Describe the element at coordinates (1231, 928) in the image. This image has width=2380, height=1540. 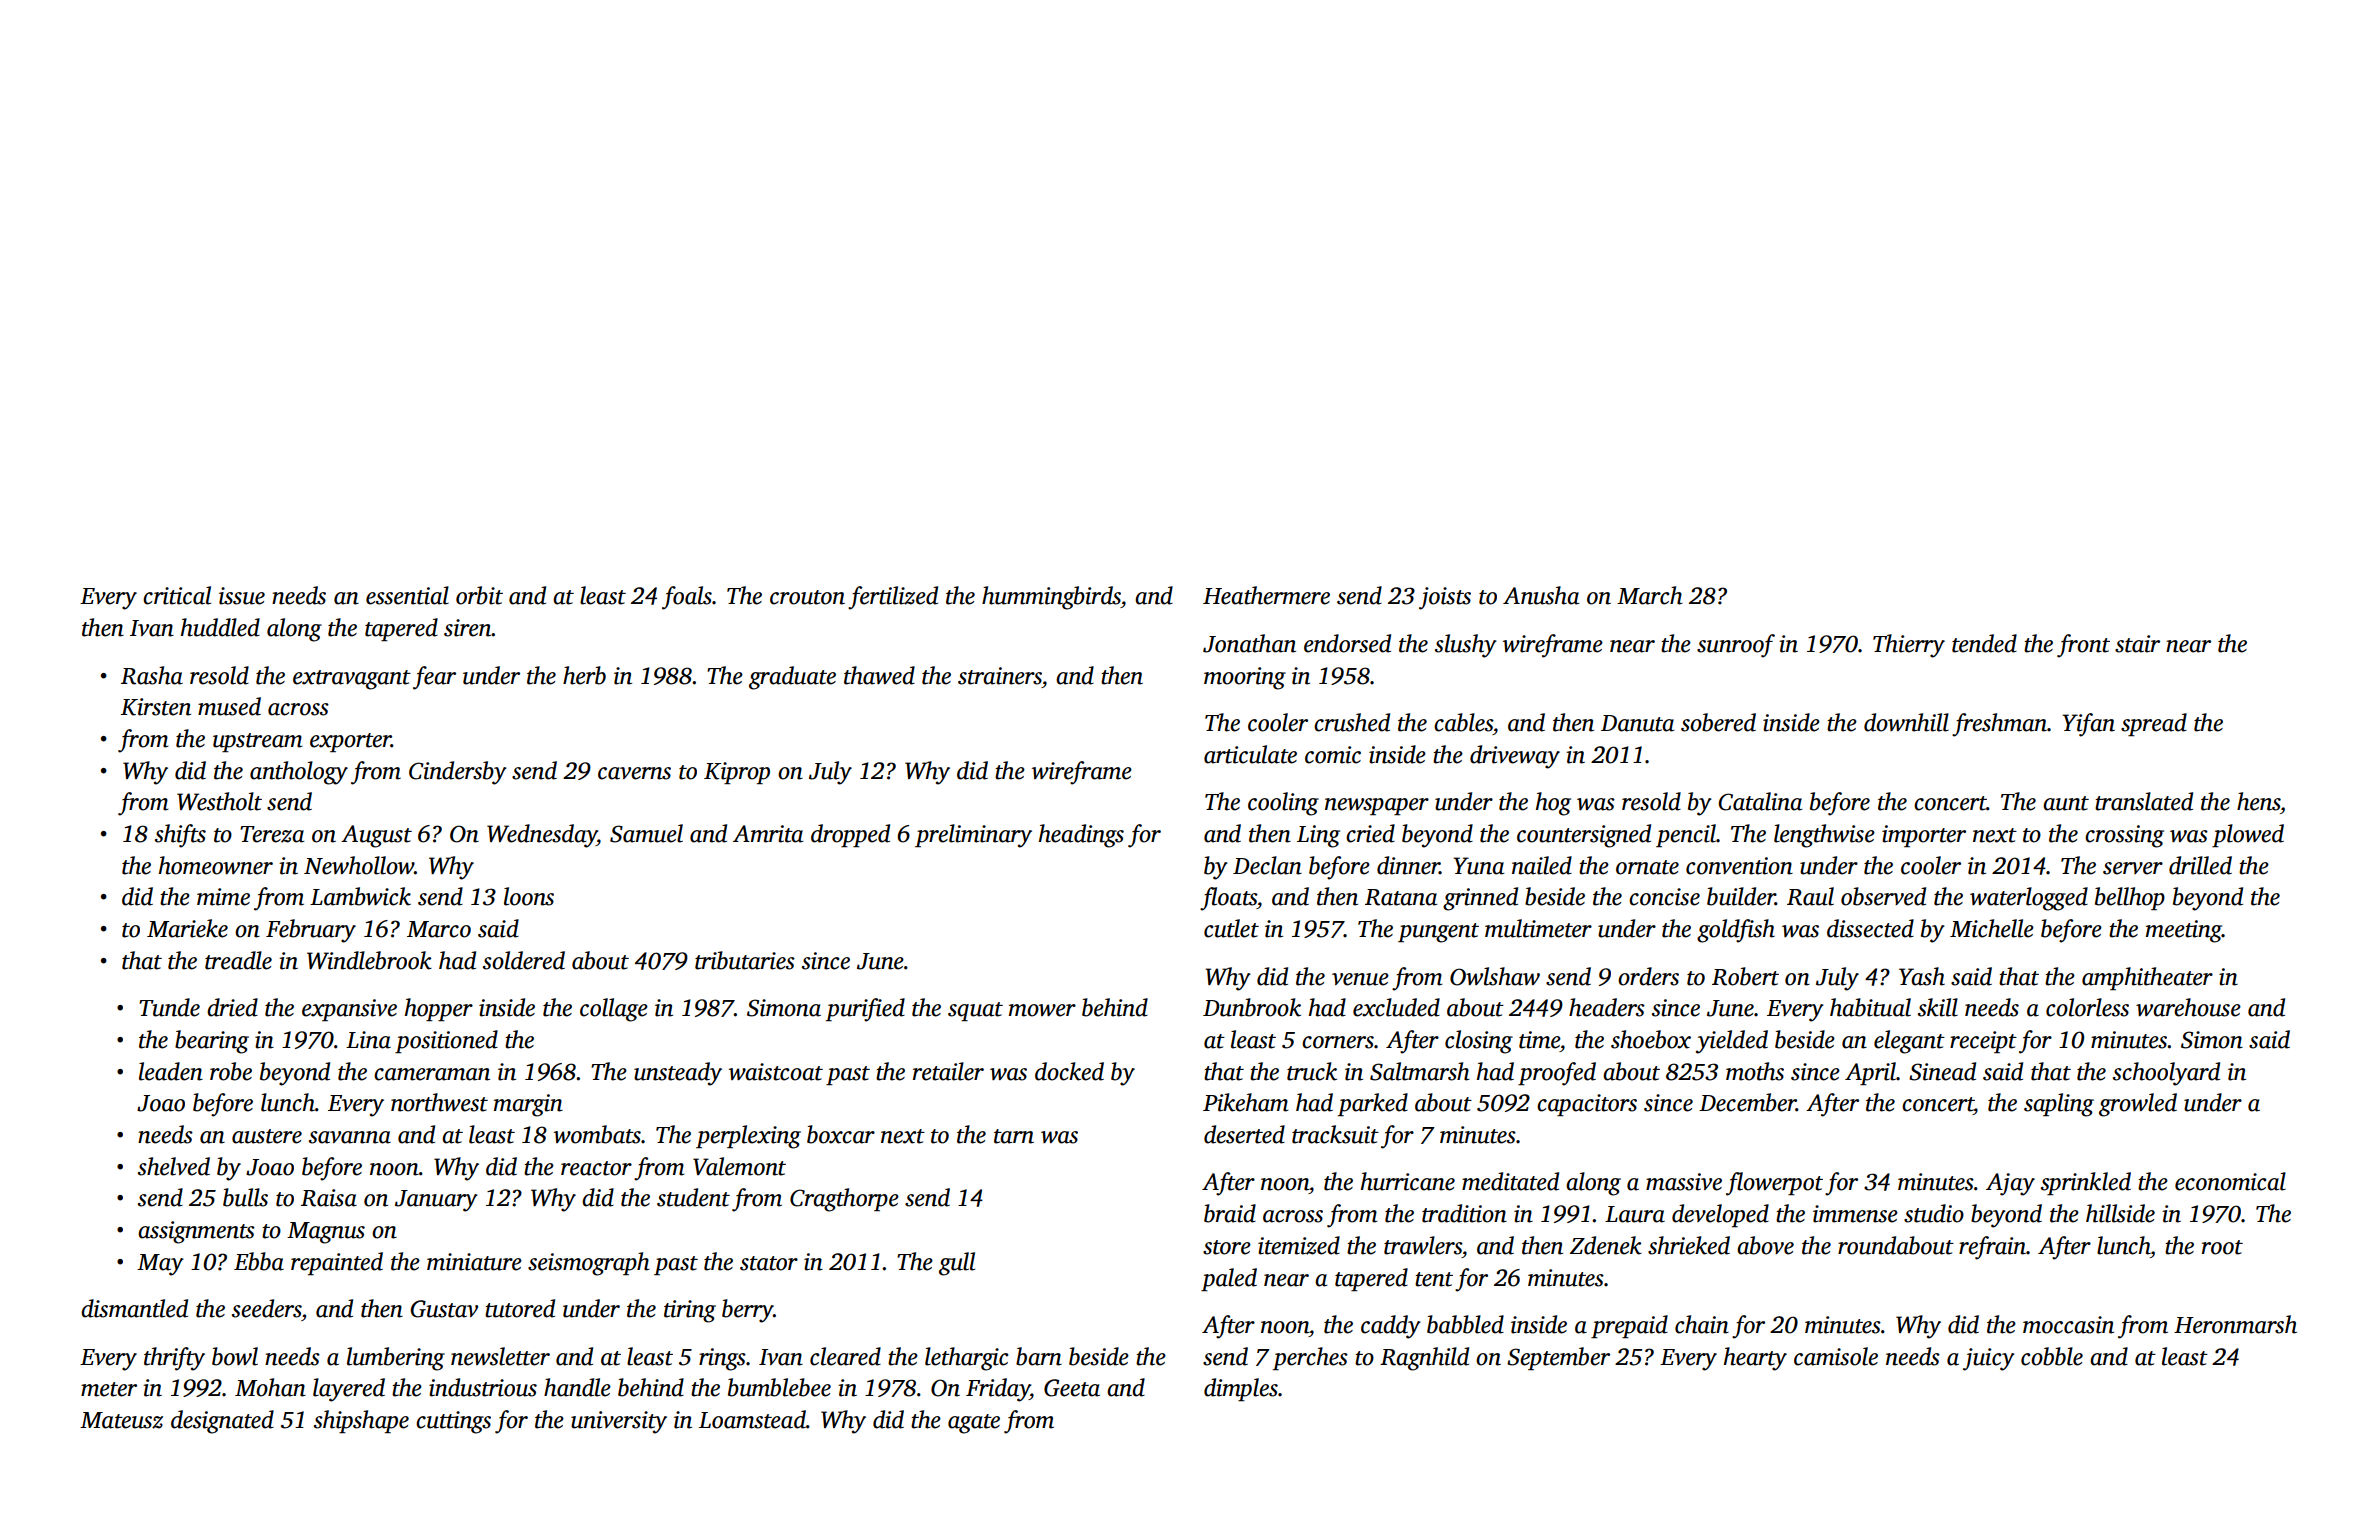
I see `cutlet` at that location.
